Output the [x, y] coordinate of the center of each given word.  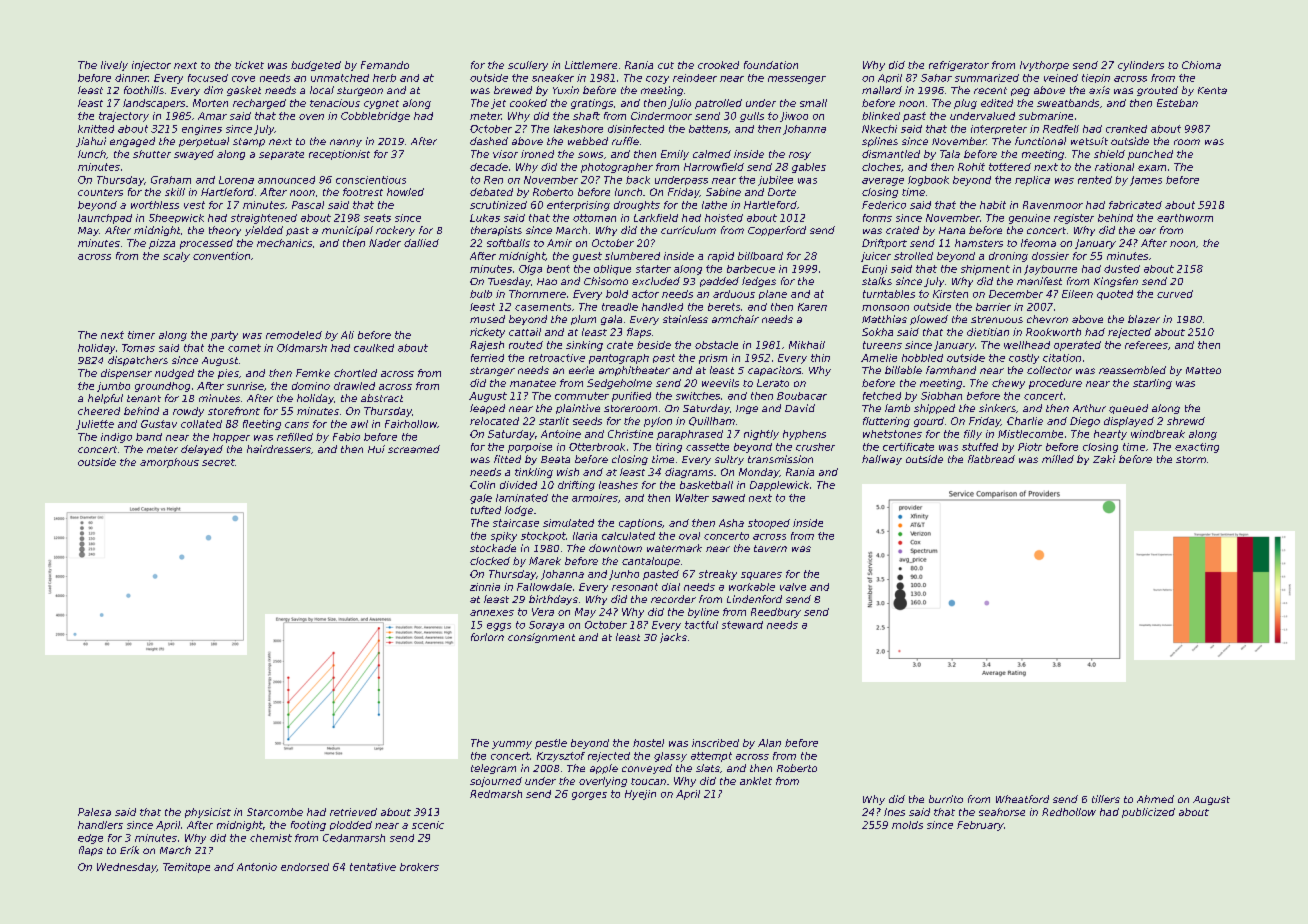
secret [218, 462]
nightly [761, 435]
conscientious [371, 180]
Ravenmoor [1053, 205]
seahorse [1002, 812]
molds [907, 825]
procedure [1055, 384]
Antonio [257, 867]
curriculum [688, 230]
